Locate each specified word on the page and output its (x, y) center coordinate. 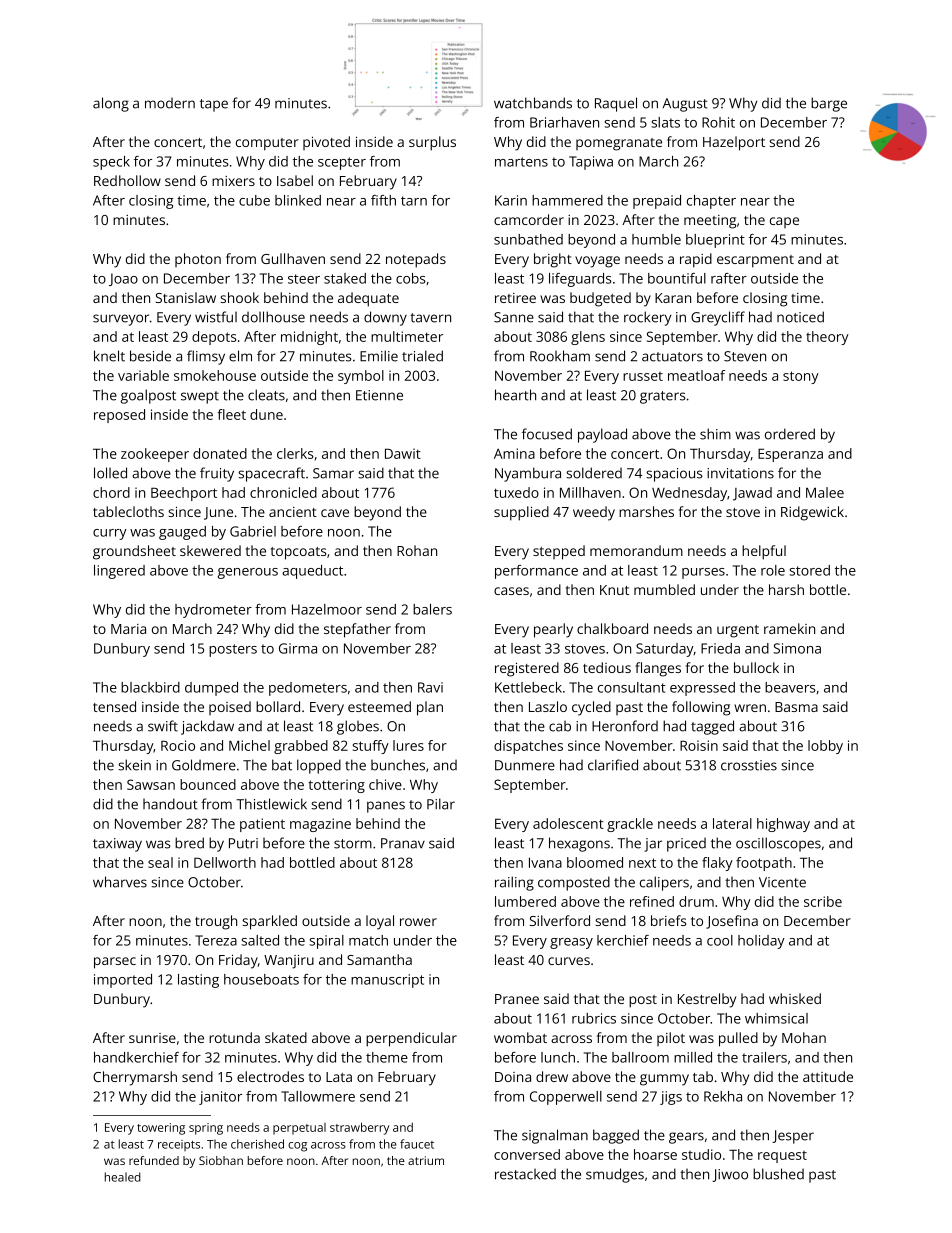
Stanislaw (186, 297)
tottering (336, 786)
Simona (797, 648)
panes (386, 807)
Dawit (403, 453)
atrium (426, 1160)
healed (123, 1177)
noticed (800, 317)
